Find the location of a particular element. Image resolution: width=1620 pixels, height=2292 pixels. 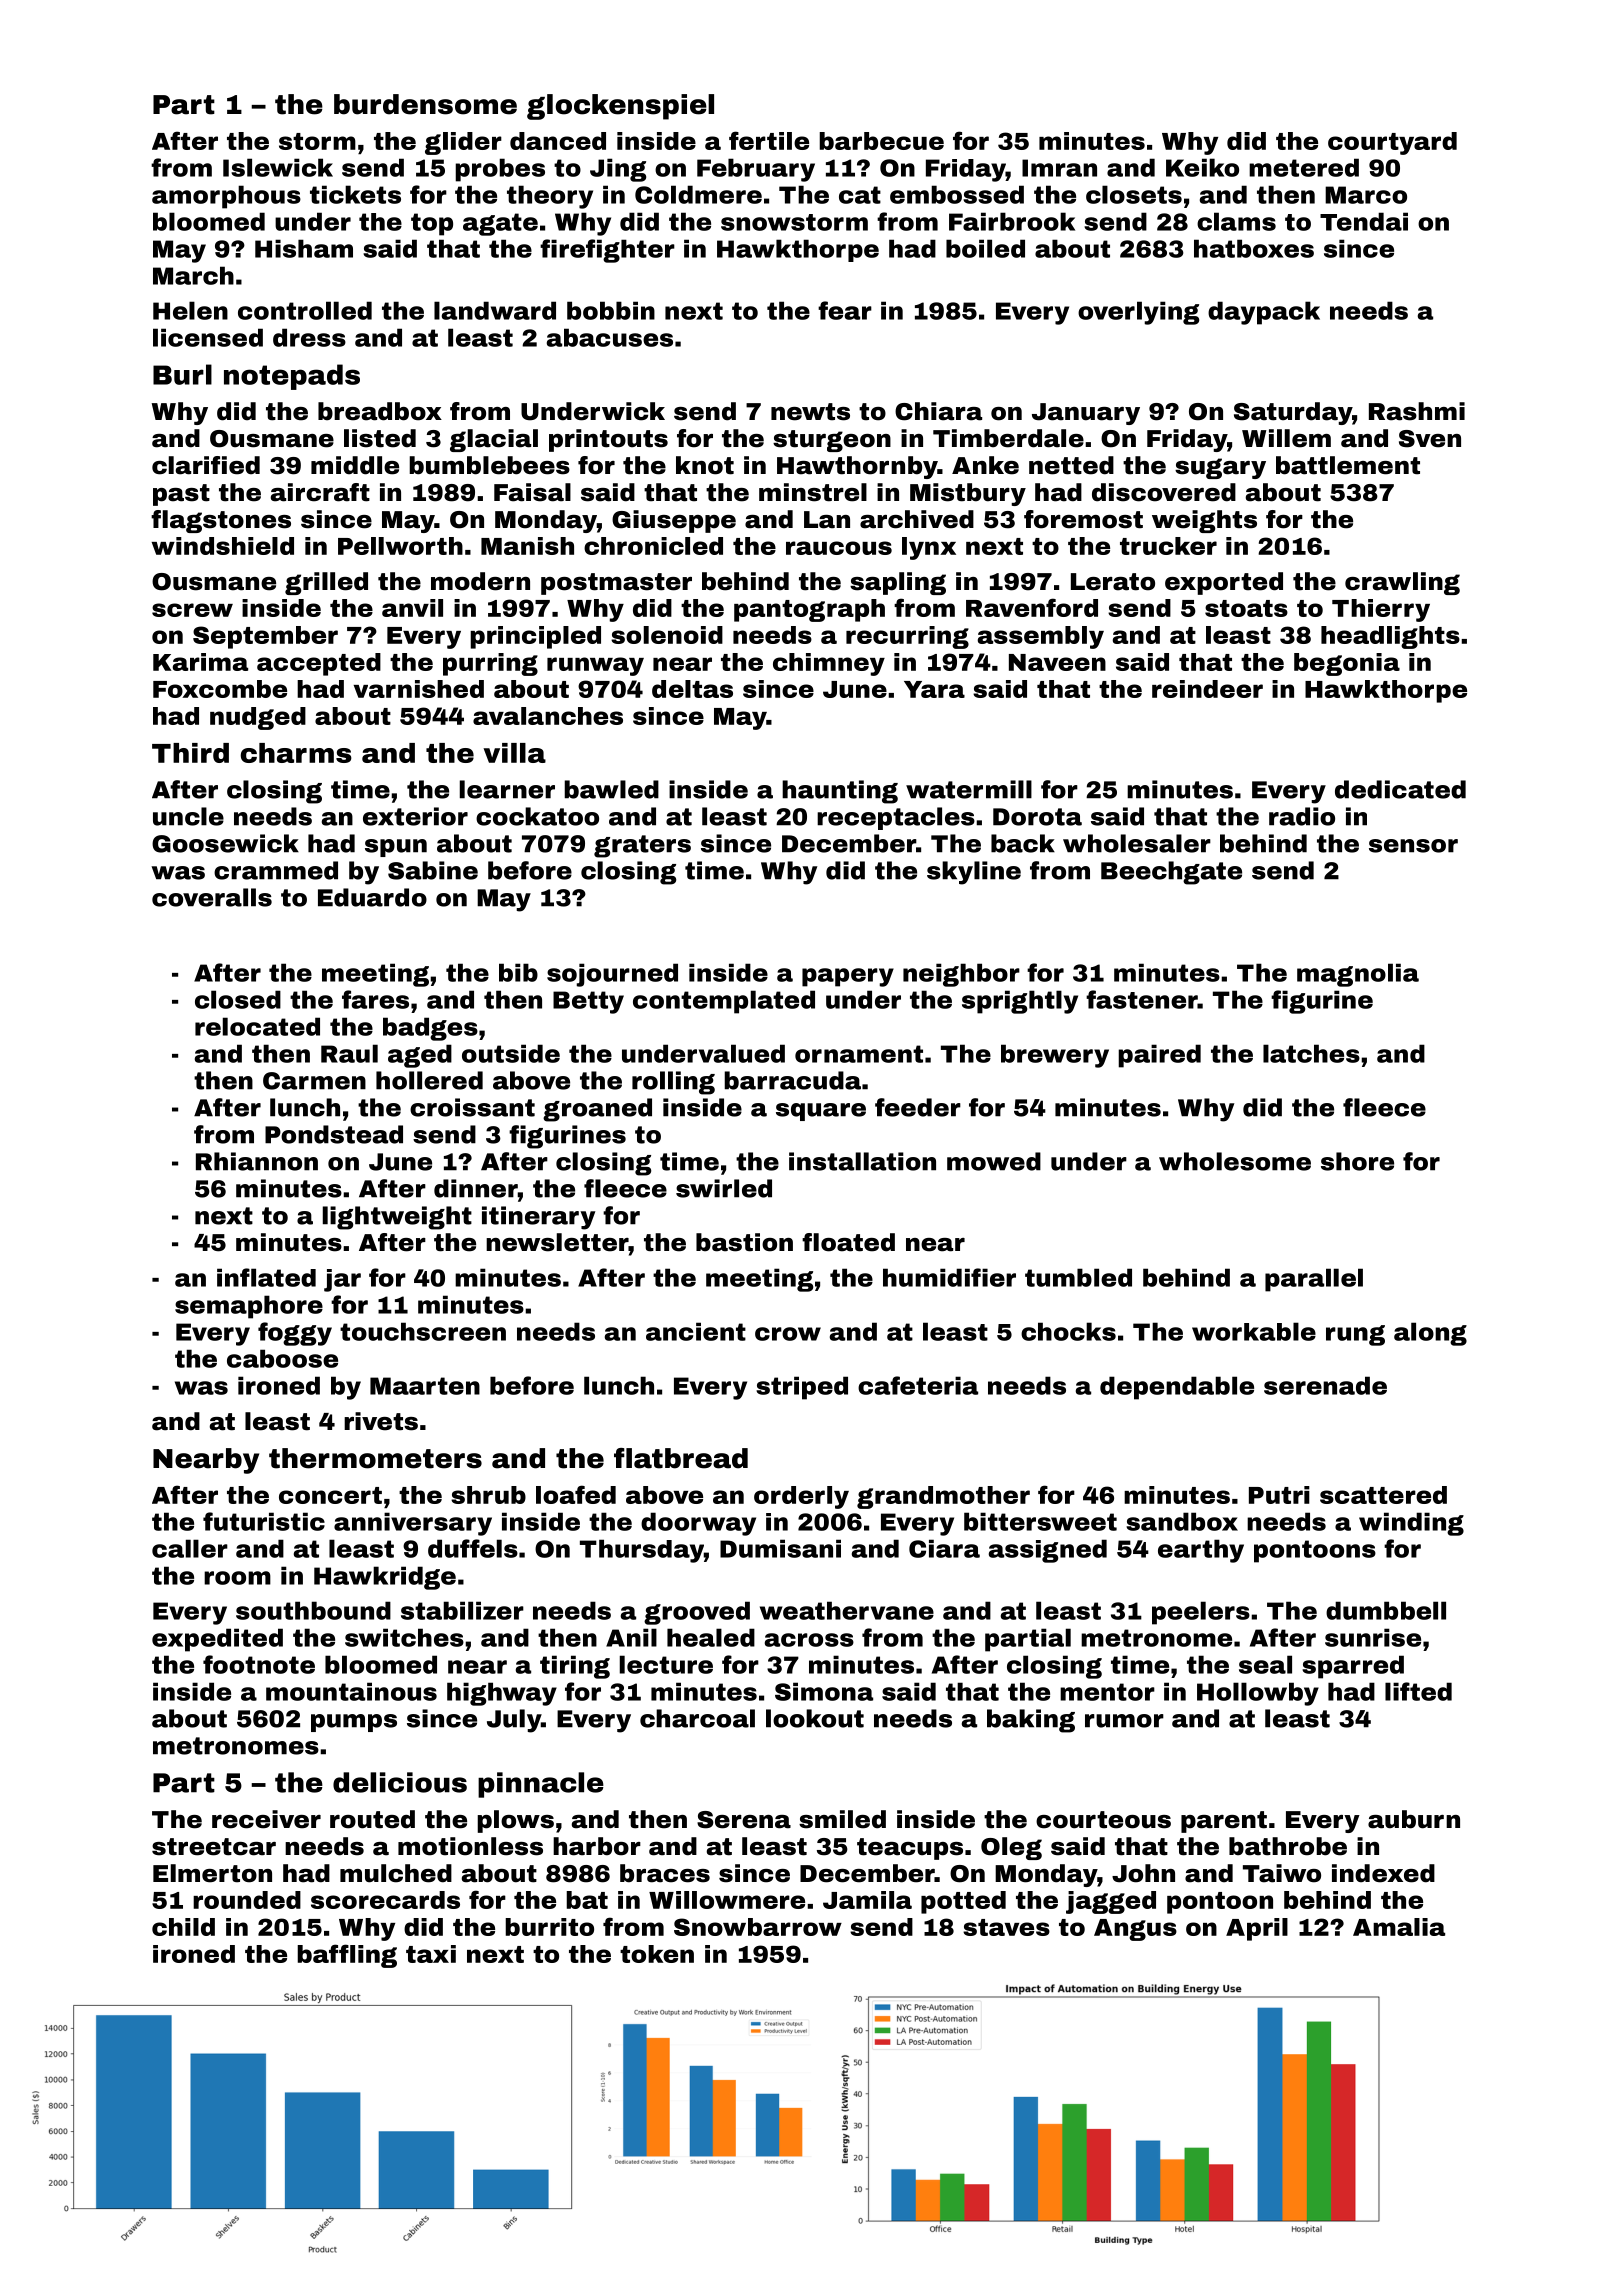

tumbled is located at coordinates (1078, 1277).
